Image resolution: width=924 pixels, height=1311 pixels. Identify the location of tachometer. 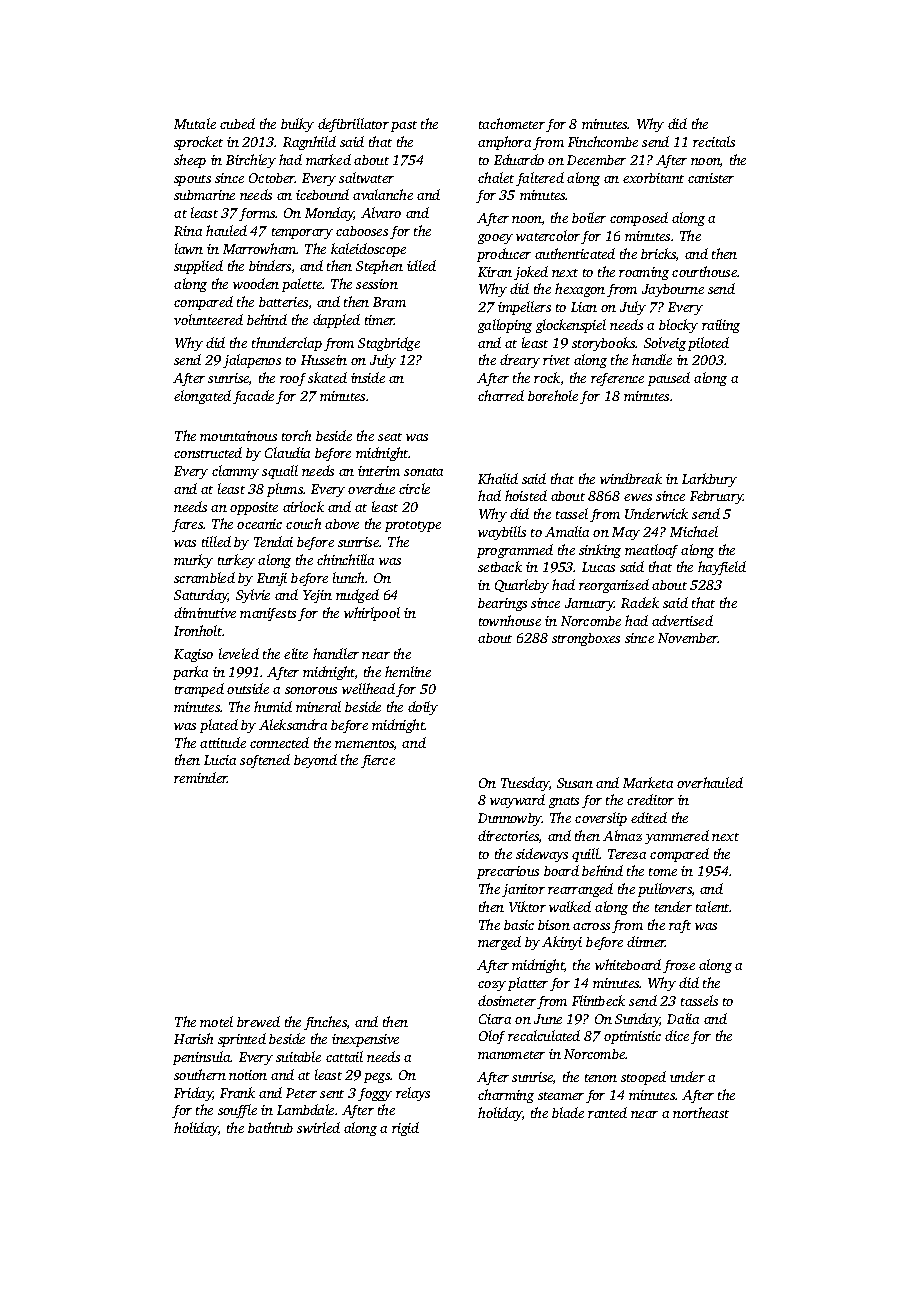
(512, 123).
